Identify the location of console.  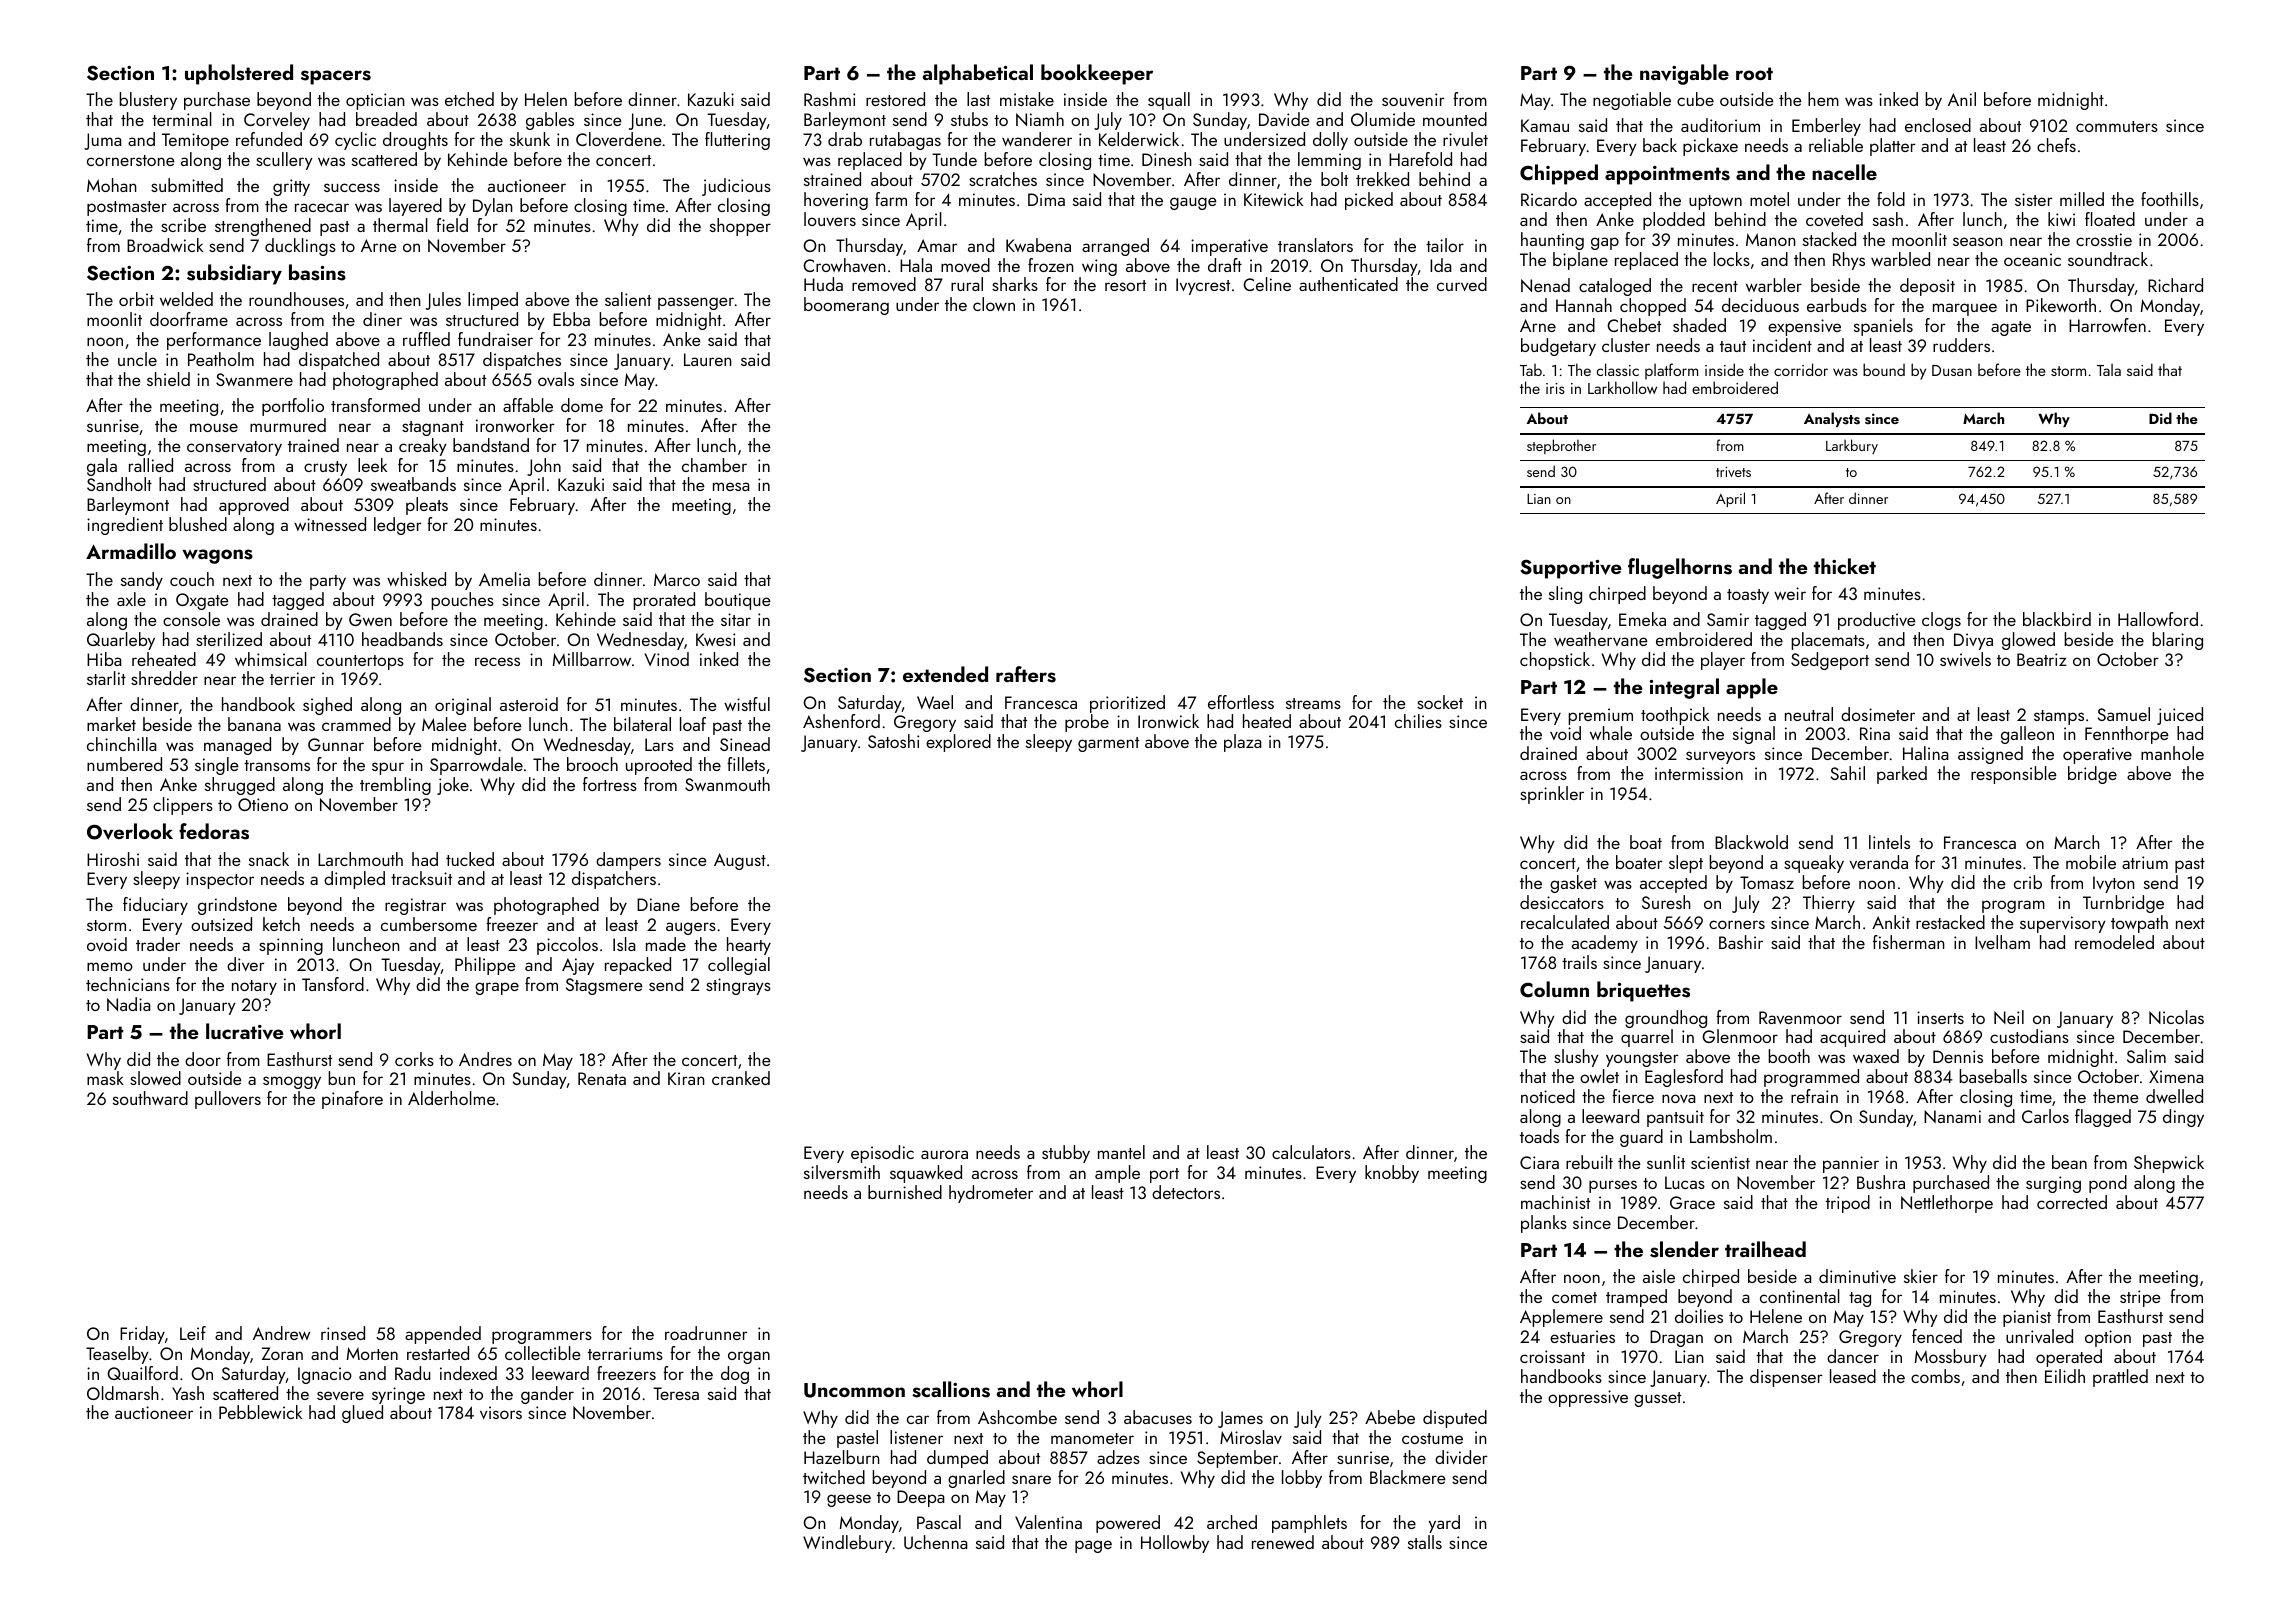
(191, 619).
